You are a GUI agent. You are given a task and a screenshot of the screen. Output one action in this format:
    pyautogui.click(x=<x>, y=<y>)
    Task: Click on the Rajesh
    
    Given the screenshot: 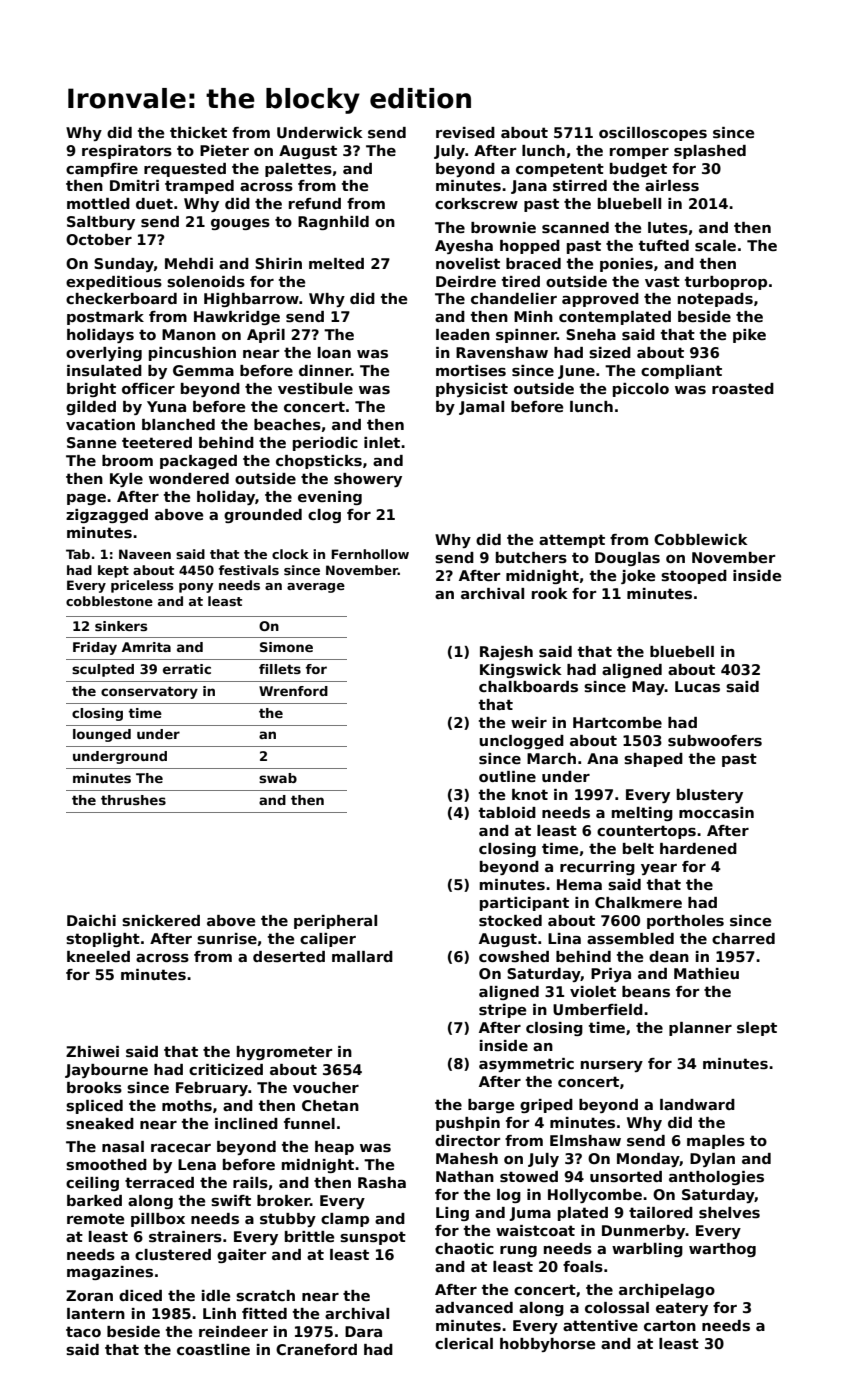 What is the action you would take?
    pyautogui.click(x=506, y=653)
